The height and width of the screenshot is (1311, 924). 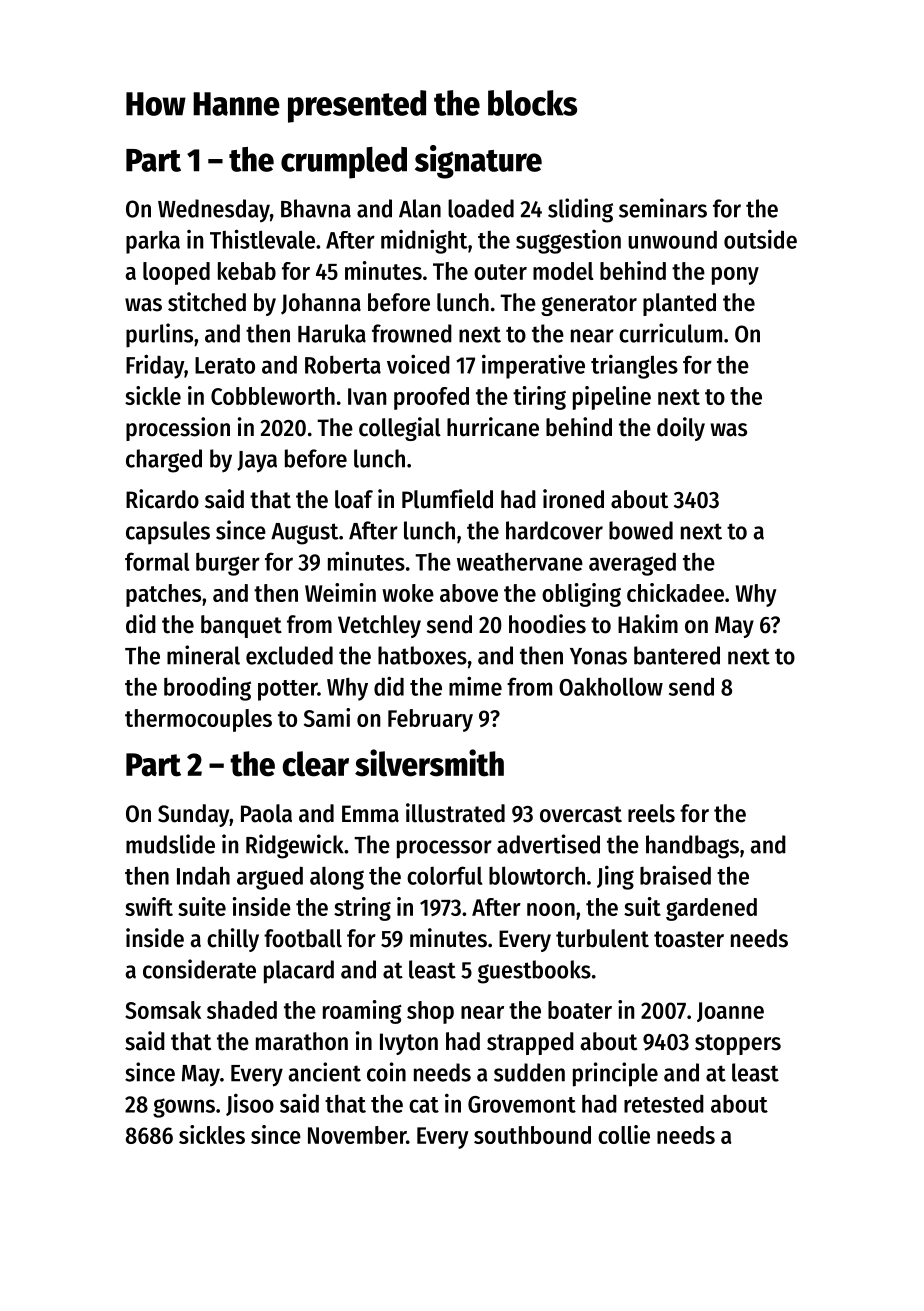 I want to click on seminars, so click(x=663, y=208).
